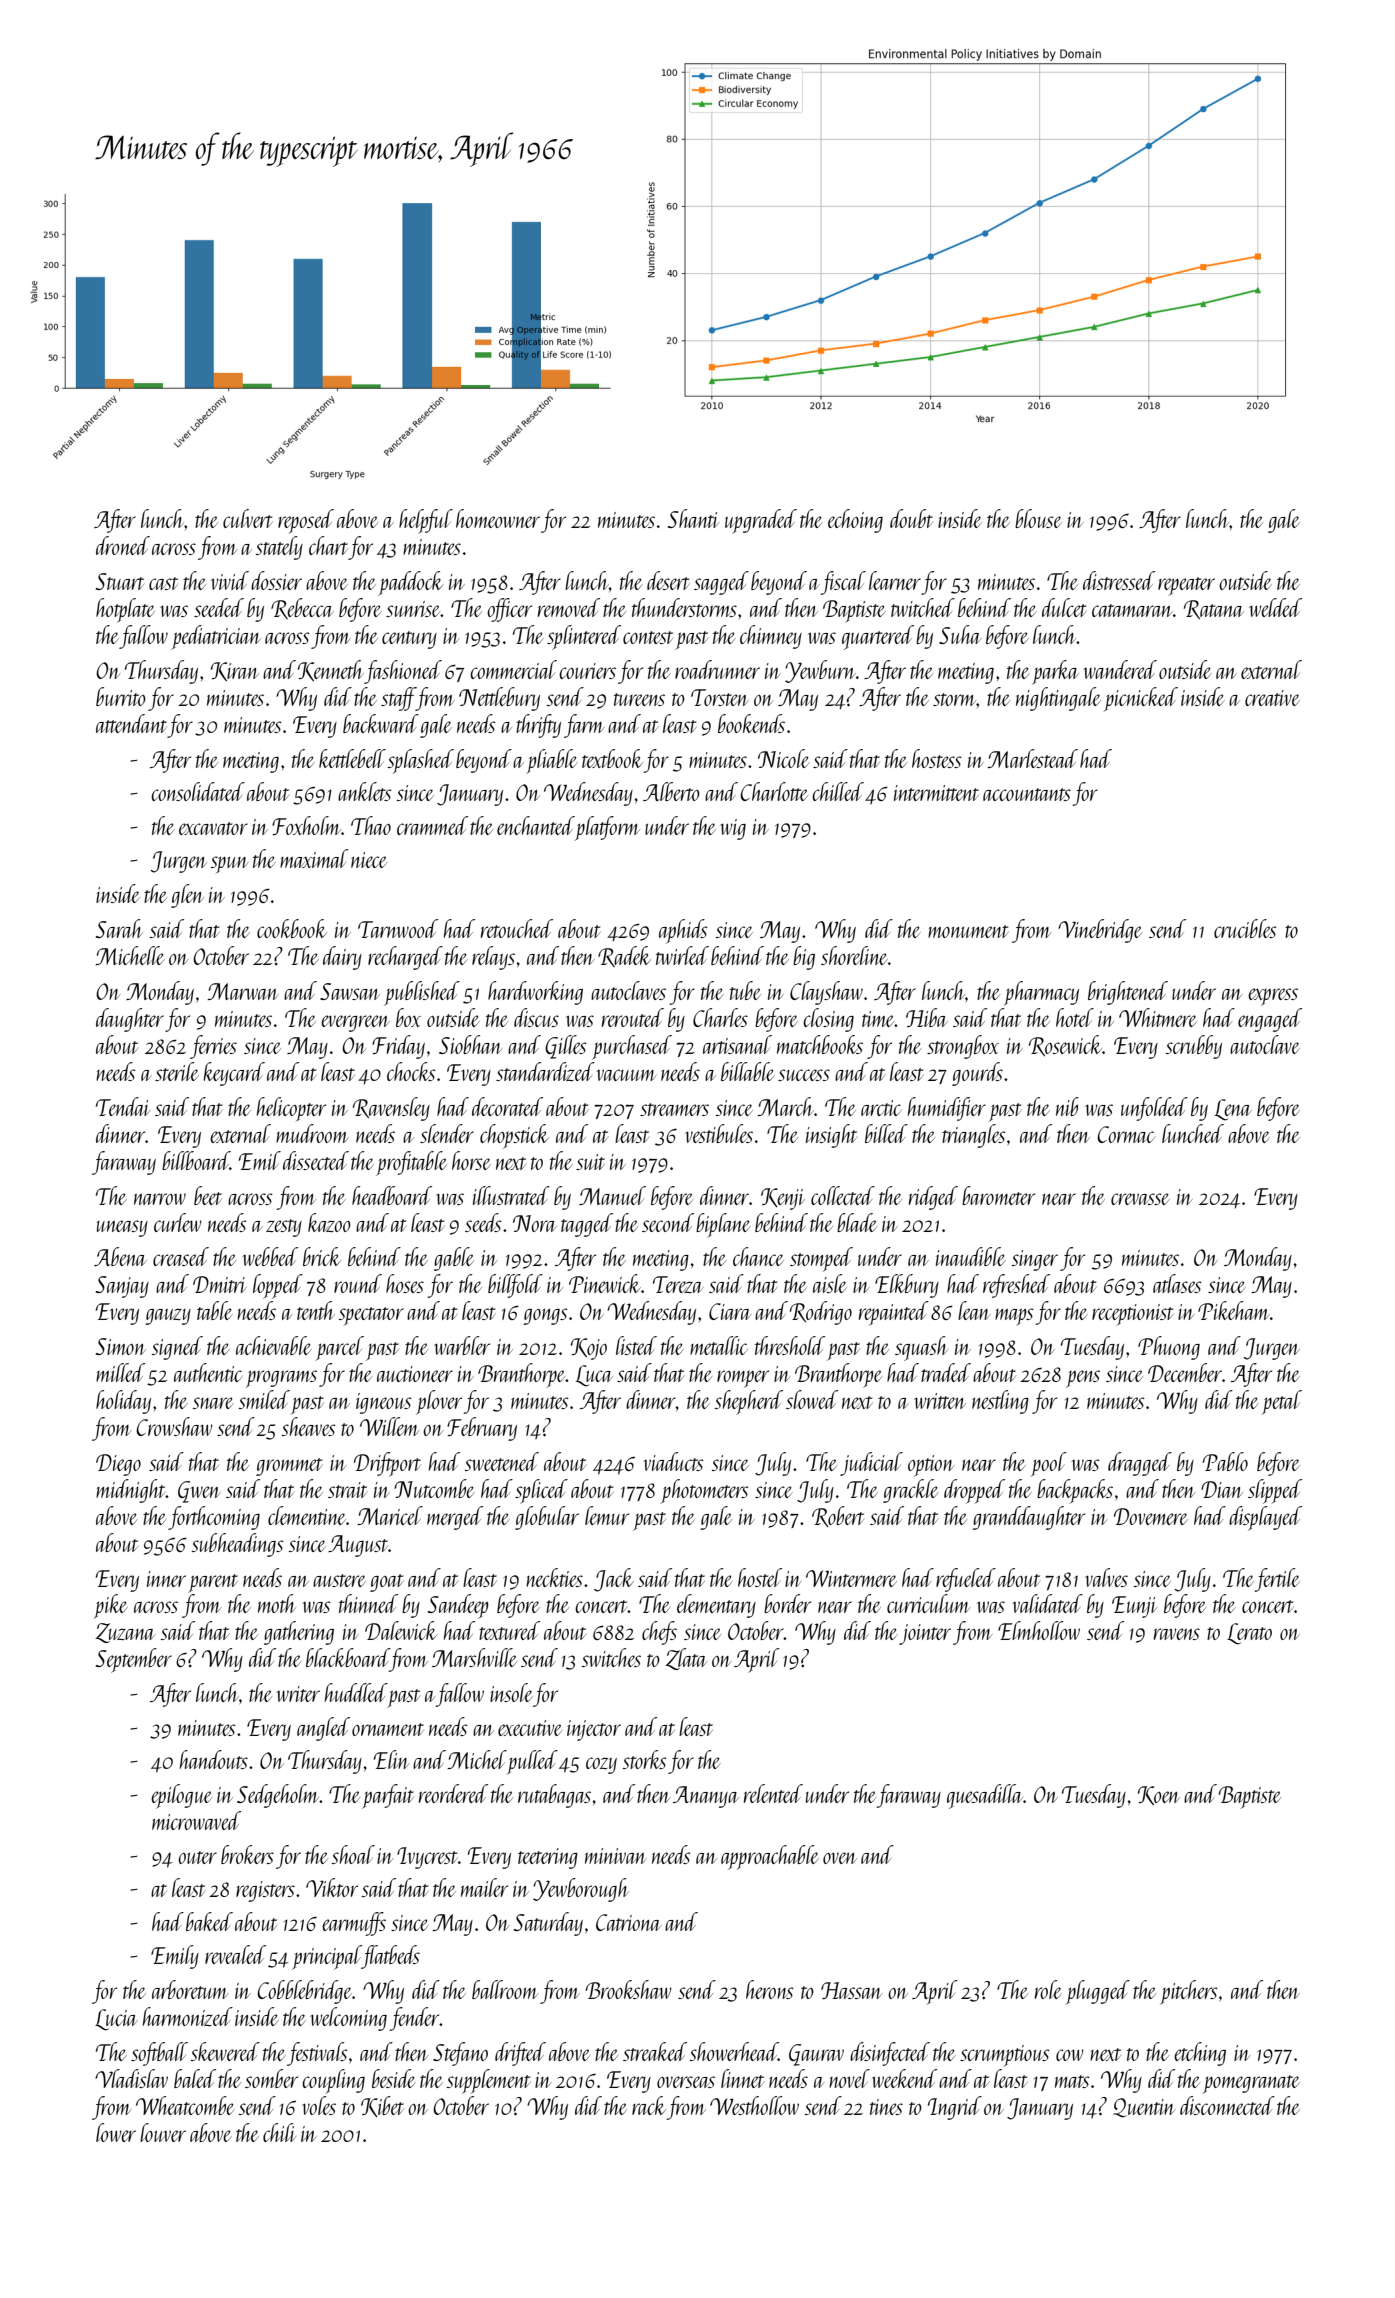 The width and height of the document is (1395, 2298). I want to click on neckties, so click(554, 1577).
